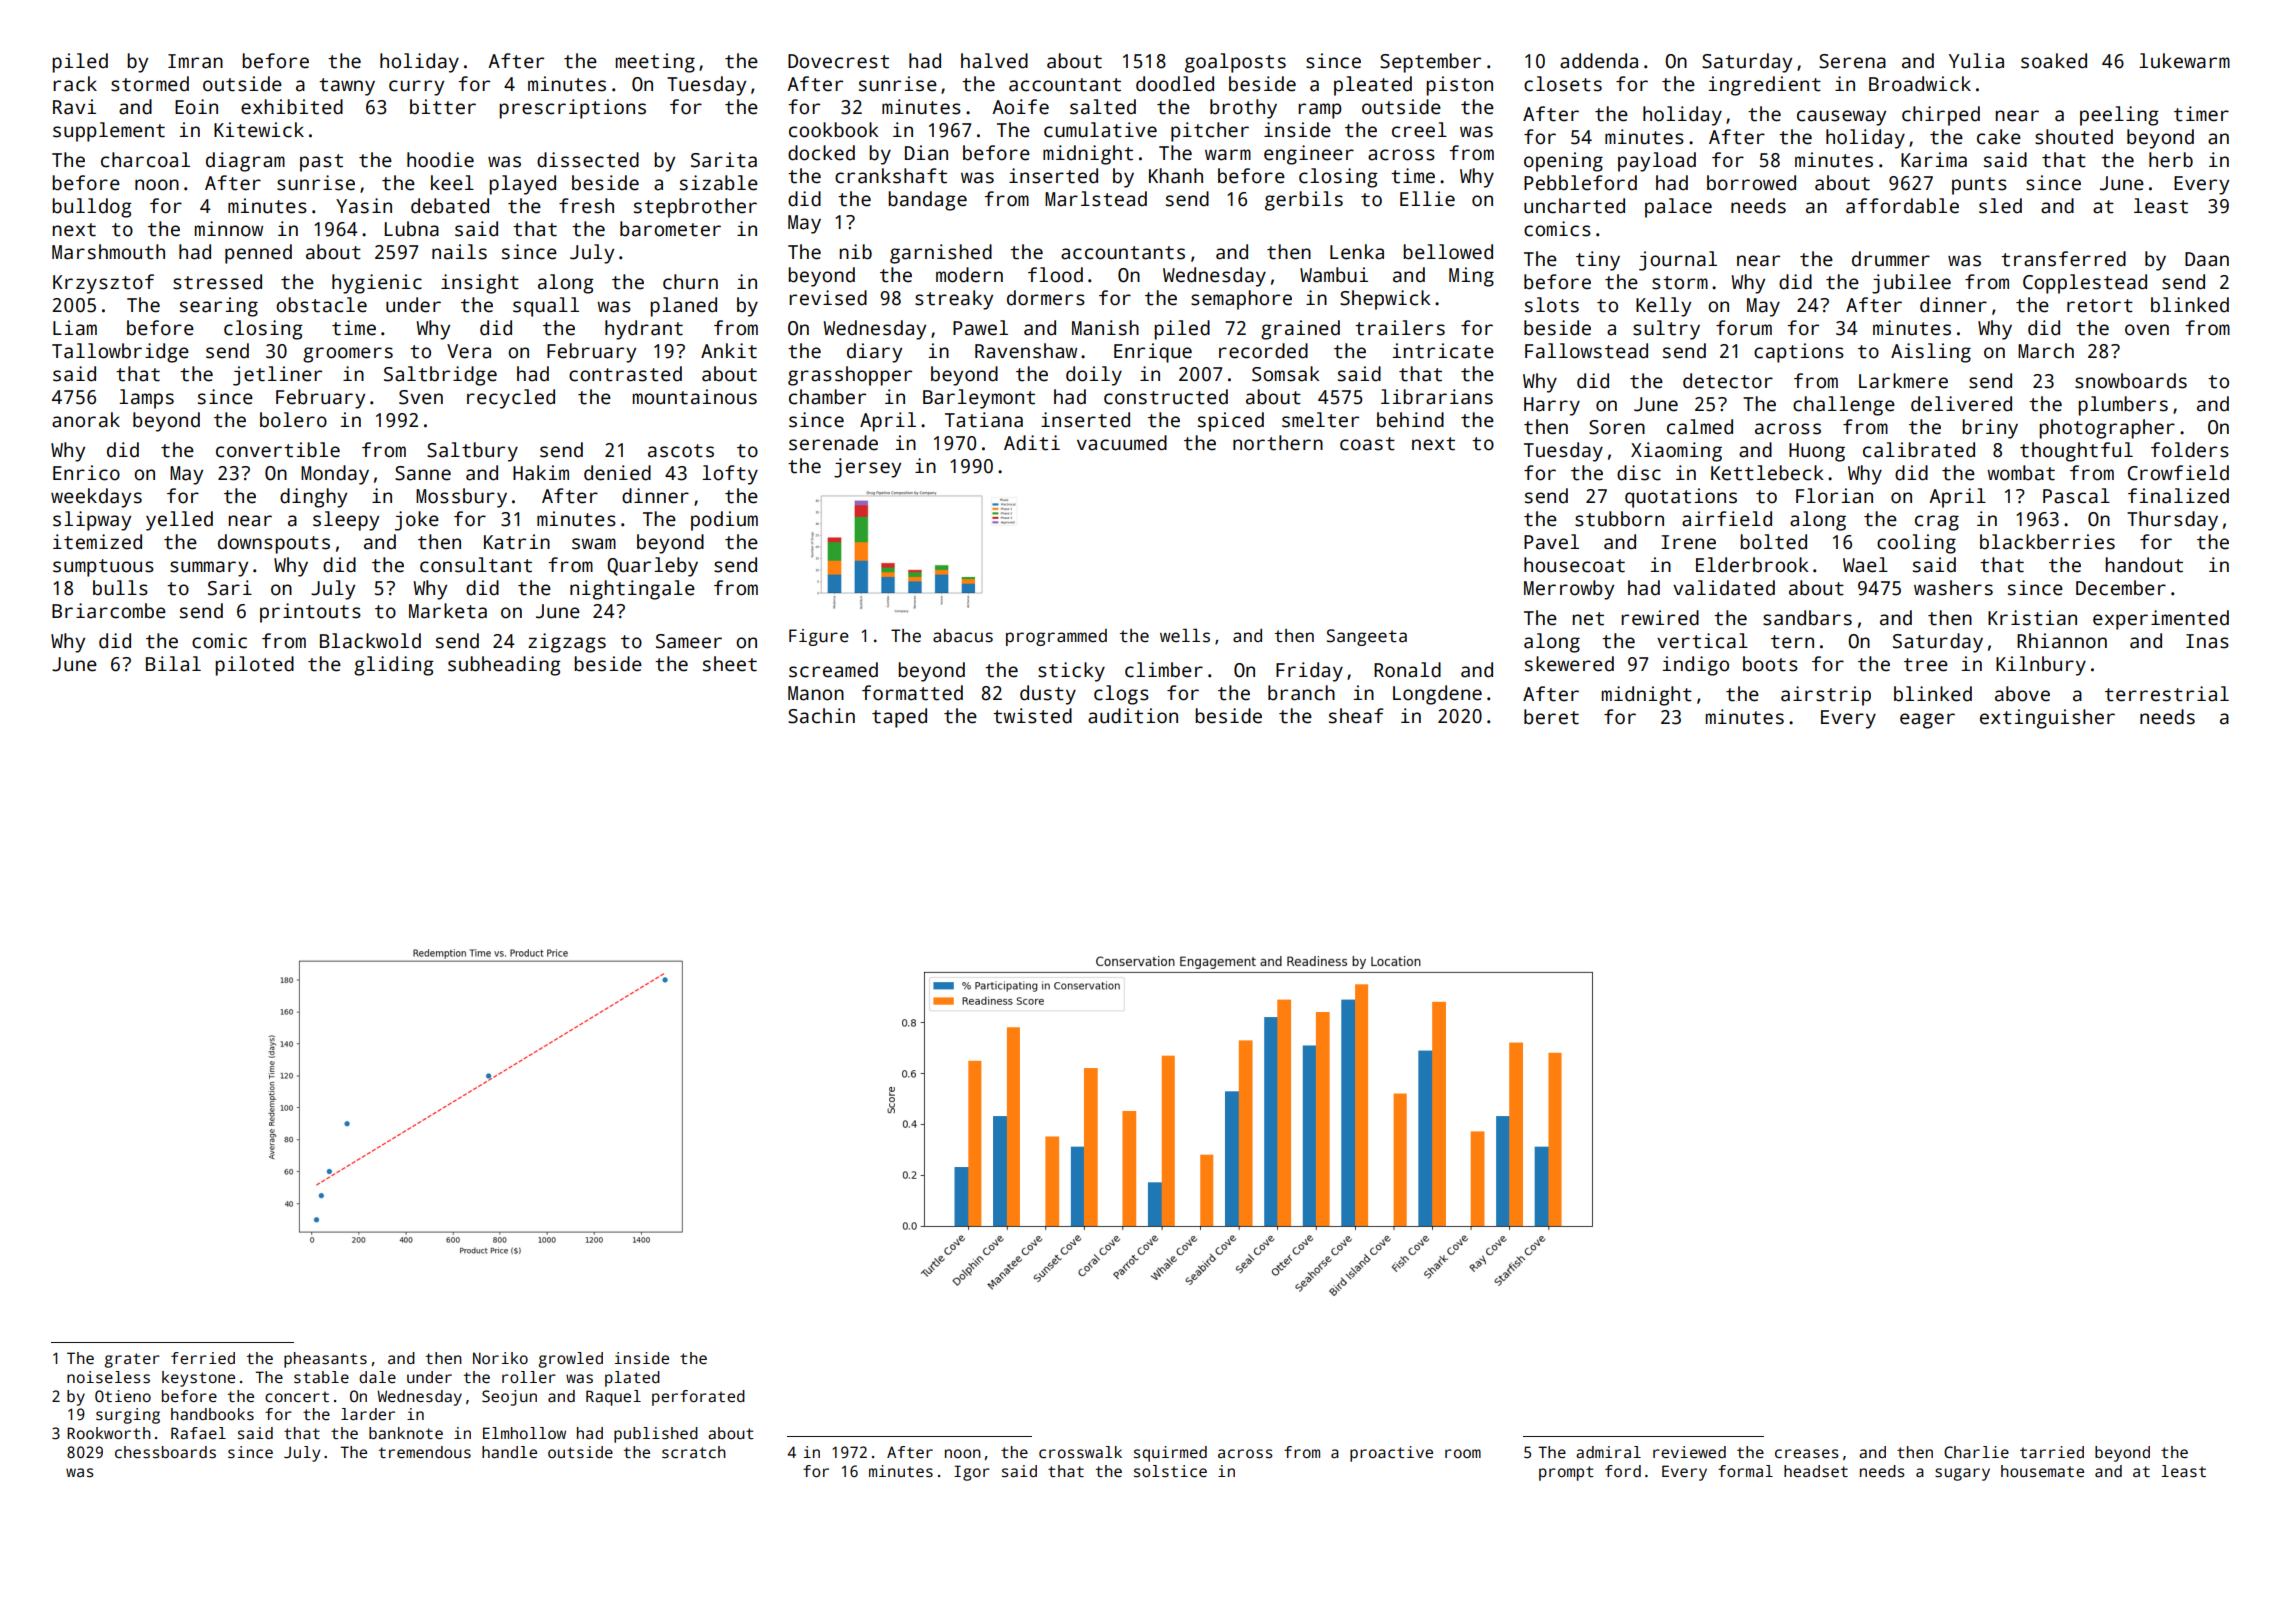  What do you see at coordinates (86, 473) in the image?
I see `Enrico` at bounding box center [86, 473].
